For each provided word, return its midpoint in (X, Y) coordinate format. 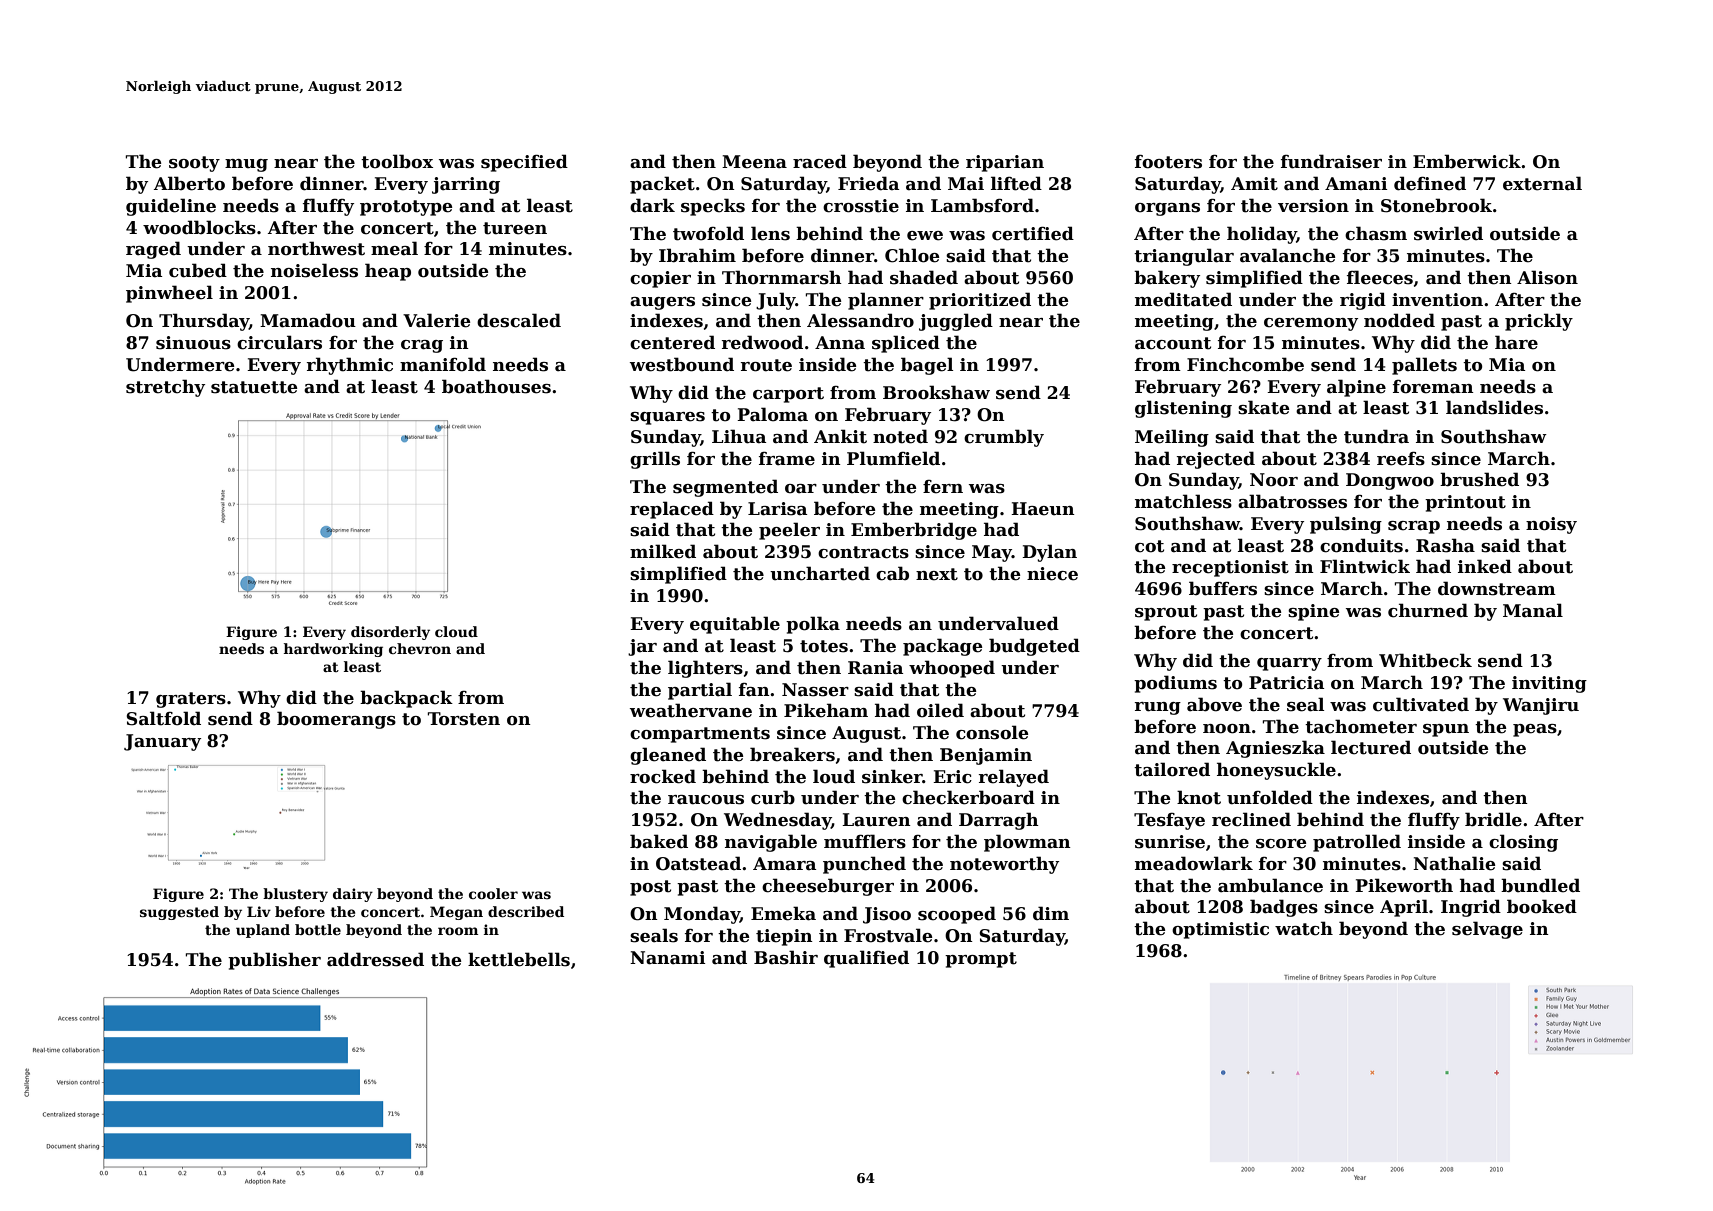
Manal (1533, 610)
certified (1033, 233)
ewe (925, 236)
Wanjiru (1541, 706)
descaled (519, 320)
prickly (1539, 322)
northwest (316, 248)
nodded (1399, 320)
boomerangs (336, 720)
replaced (672, 510)
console (992, 732)
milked (663, 551)
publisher (274, 961)
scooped (957, 915)
